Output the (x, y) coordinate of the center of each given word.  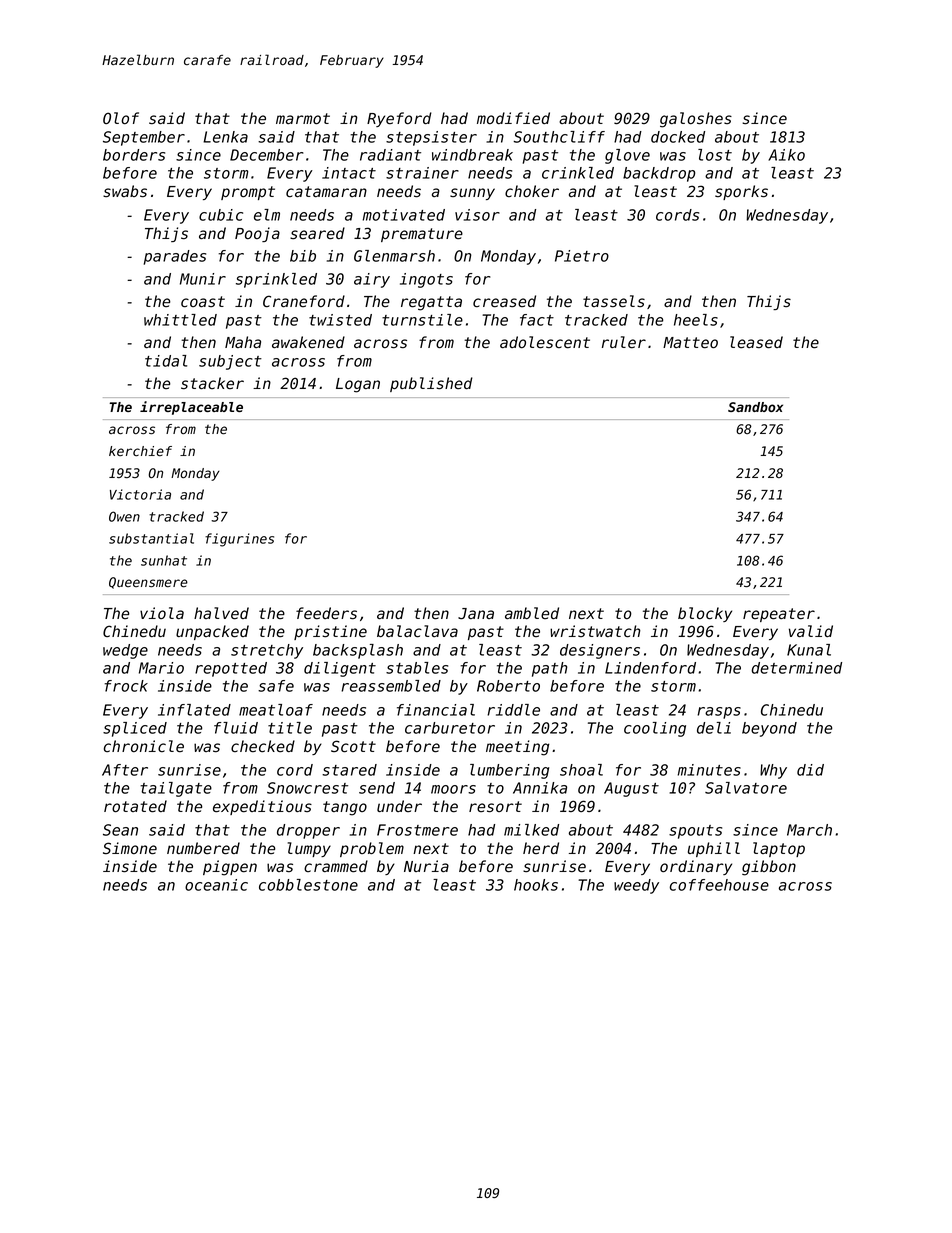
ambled (532, 613)
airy (372, 280)
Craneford (304, 301)
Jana (476, 614)
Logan (358, 385)
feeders (326, 613)
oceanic (216, 885)
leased (756, 342)
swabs (125, 191)
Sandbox (755, 407)
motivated (404, 215)
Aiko (786, 155)
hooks (536, 885)
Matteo (690, 343)
